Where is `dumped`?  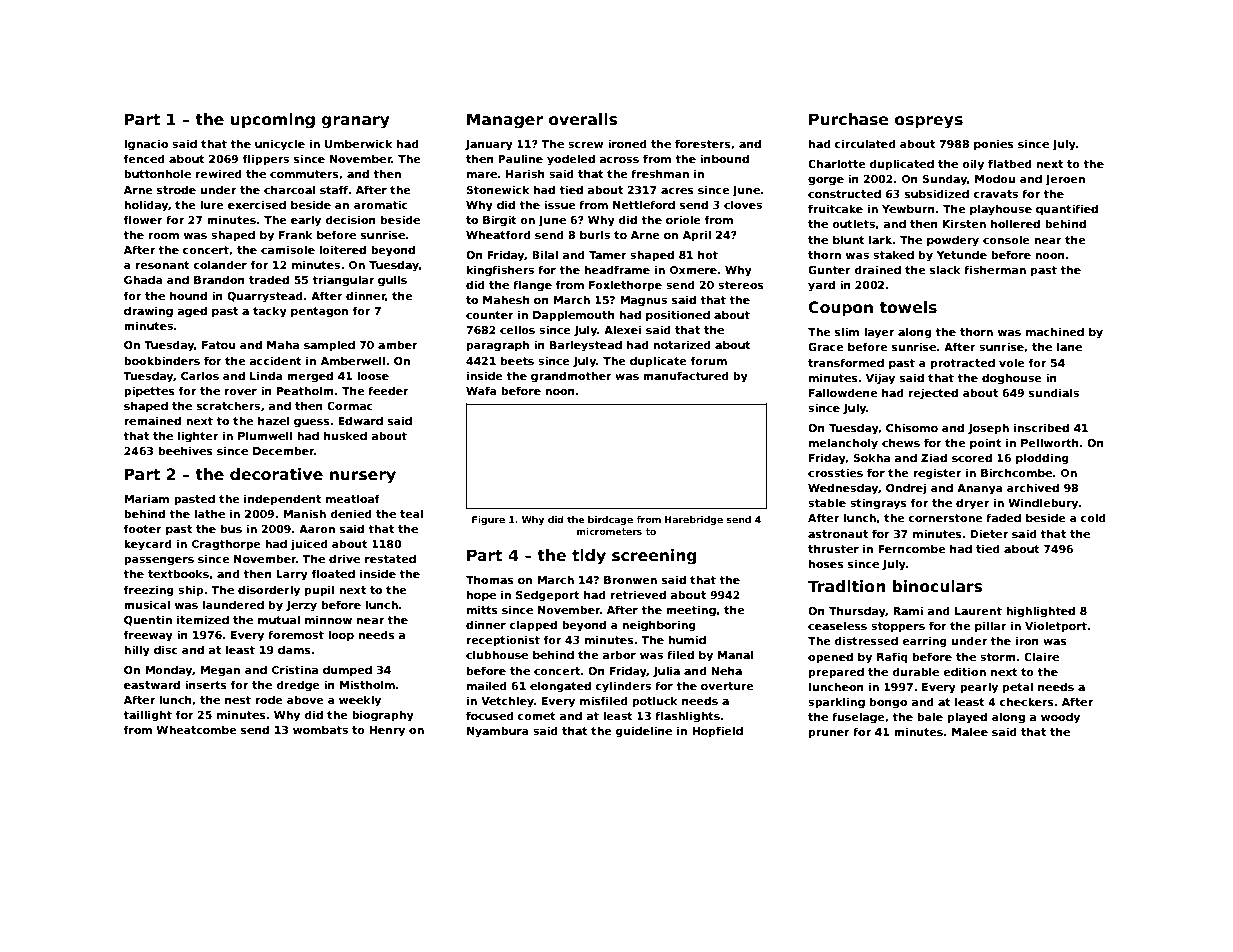 dumped is located at coordinates (347, 670).
